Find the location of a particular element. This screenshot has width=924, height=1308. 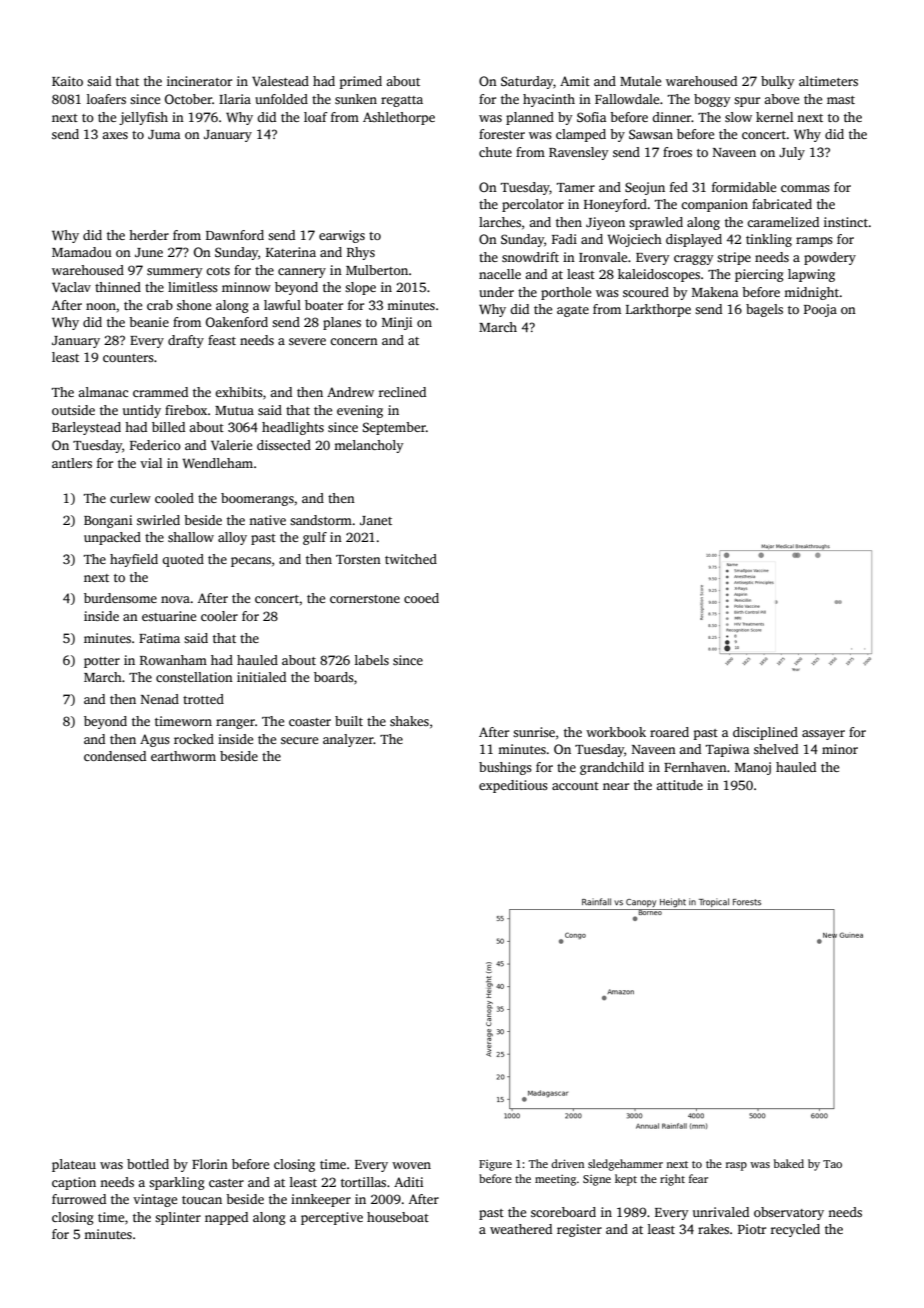

woven is located at coordinates (411, 1165).
